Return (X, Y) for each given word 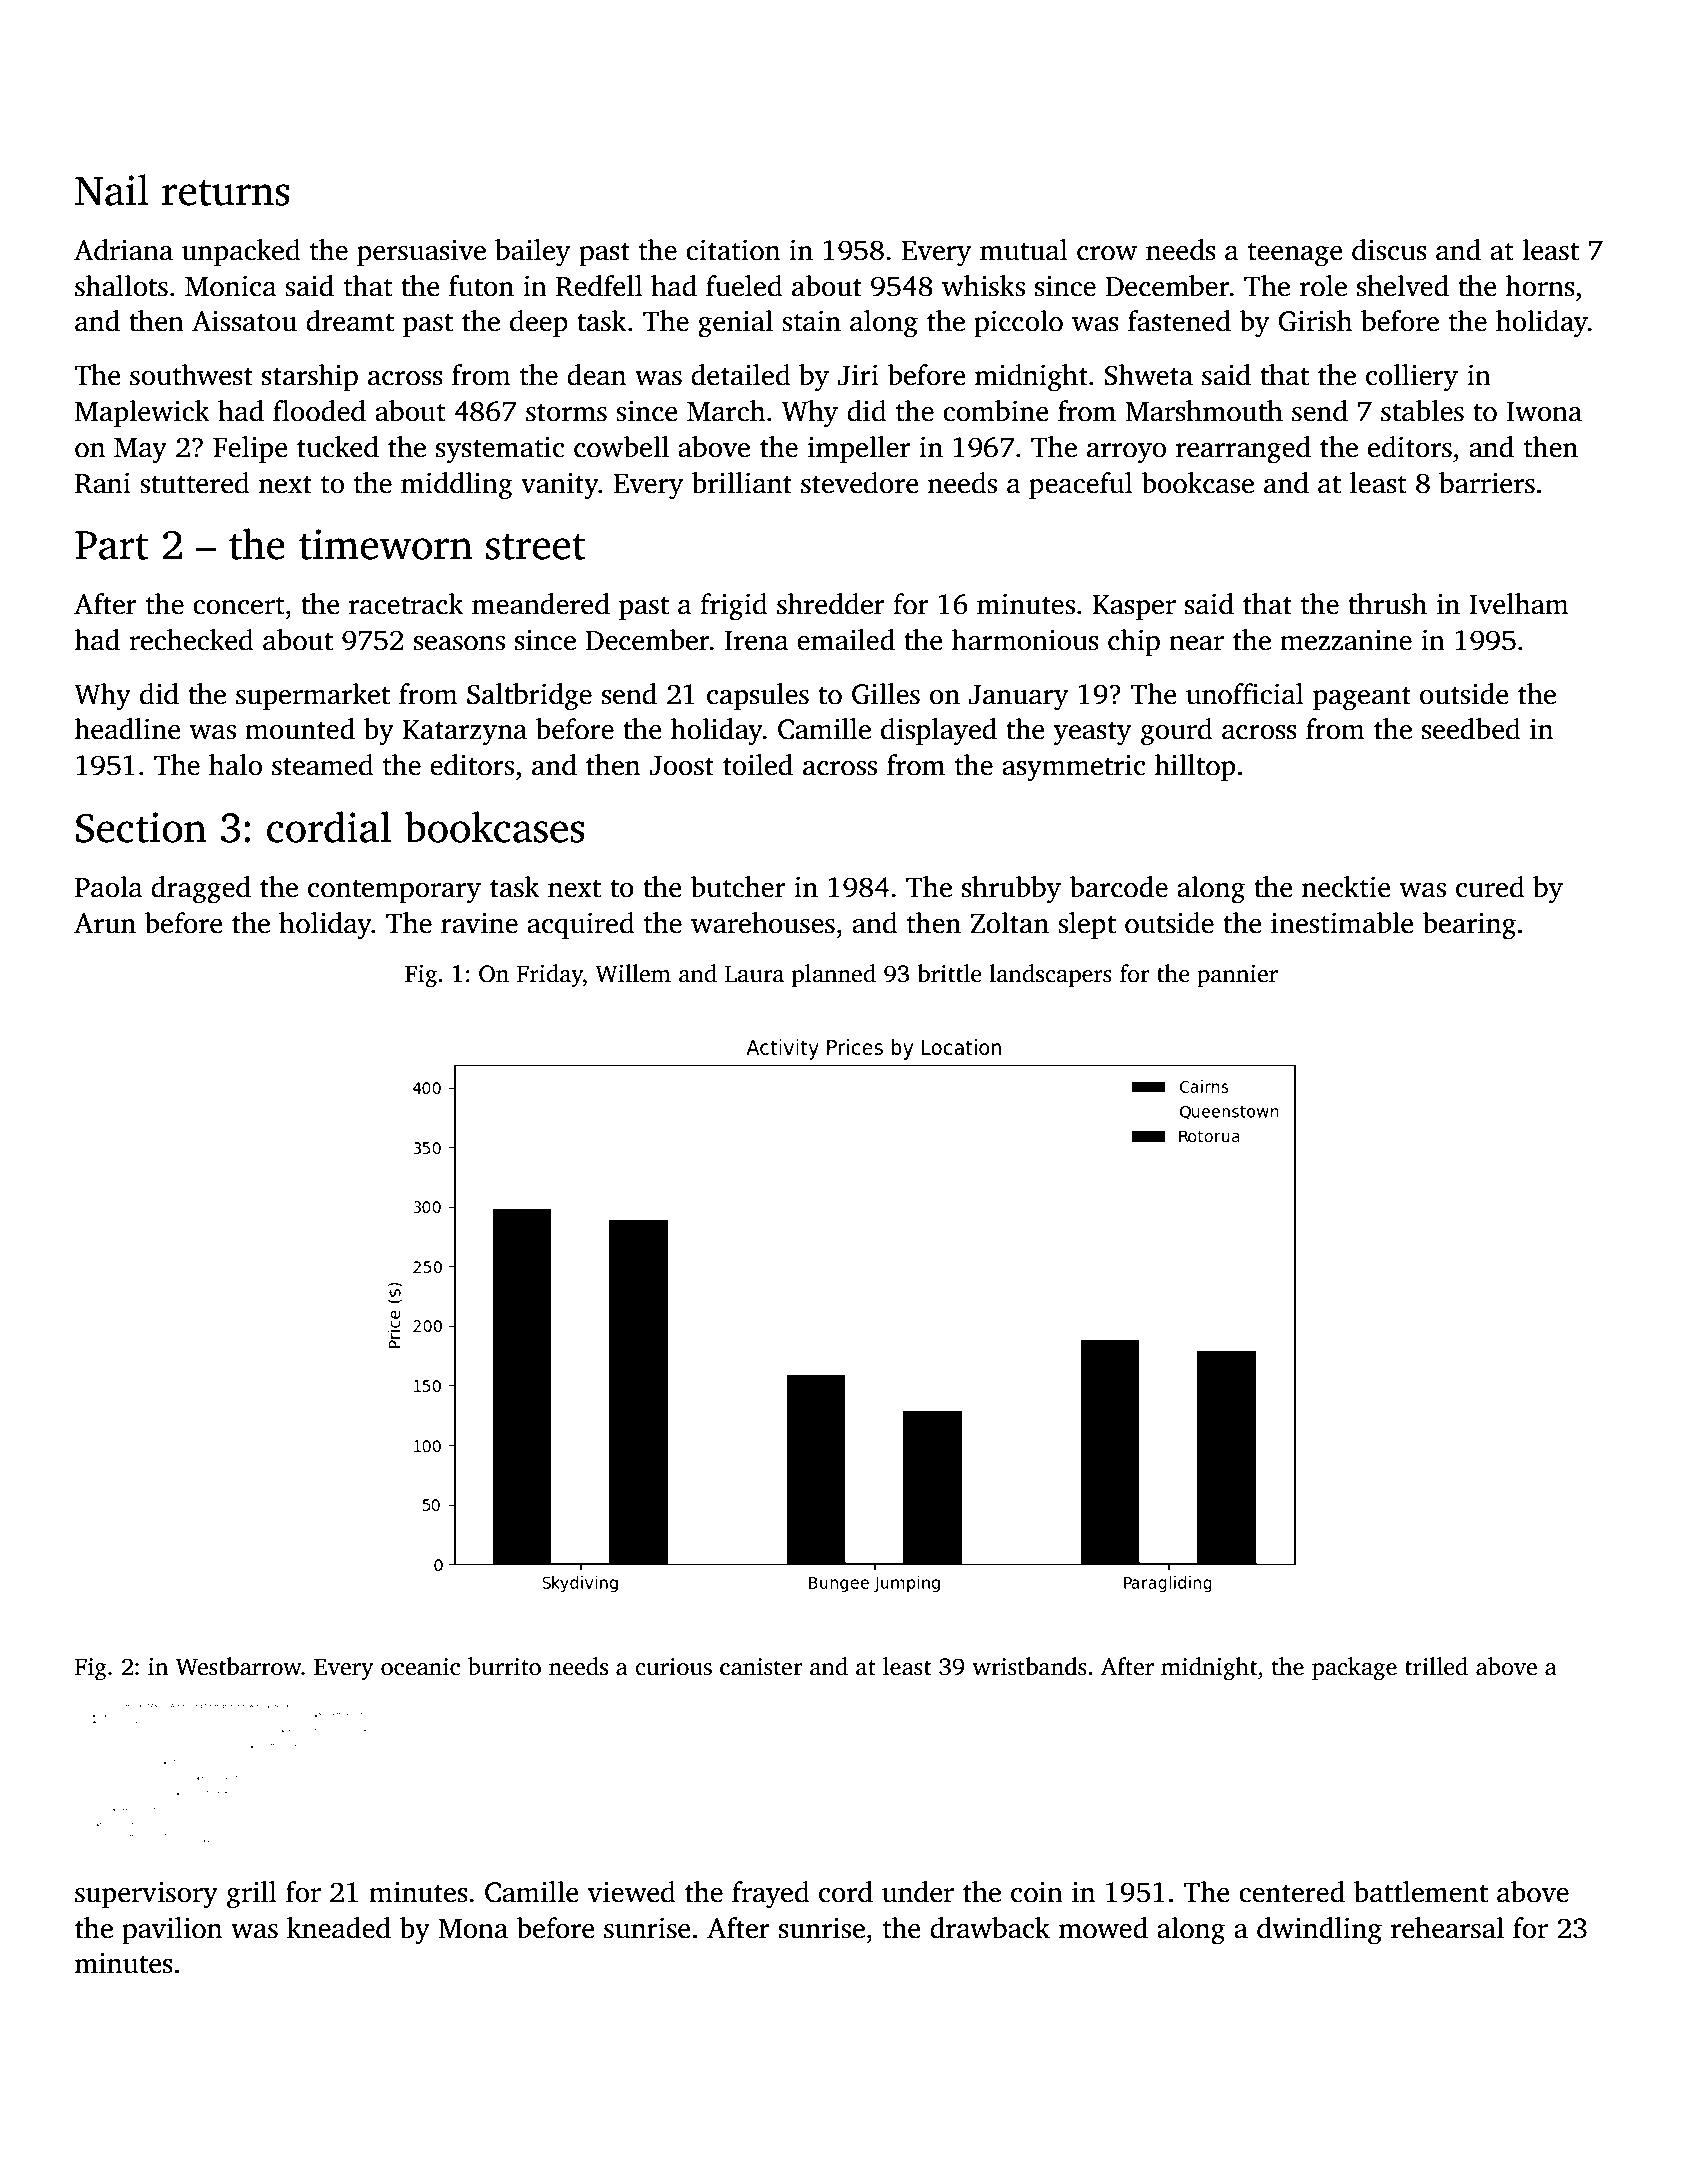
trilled (1436, 1666)
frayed (771, 1895)
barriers (1487, 483)
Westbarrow (239, 1666)
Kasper (1134, 607)
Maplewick (142, 413)
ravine (479, 923)
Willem (633, 973)
